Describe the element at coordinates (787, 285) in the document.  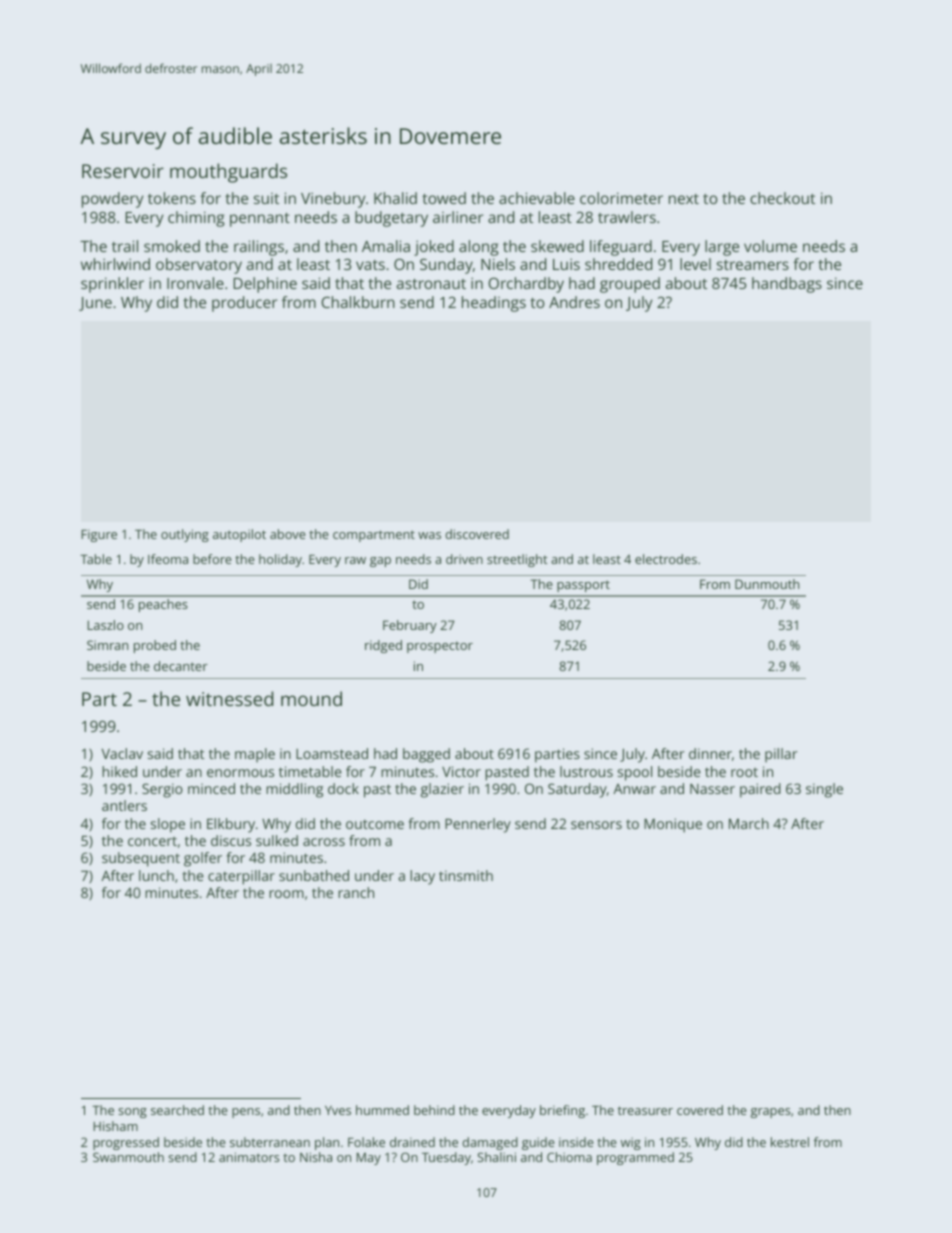
I see `handbags` at that location.
